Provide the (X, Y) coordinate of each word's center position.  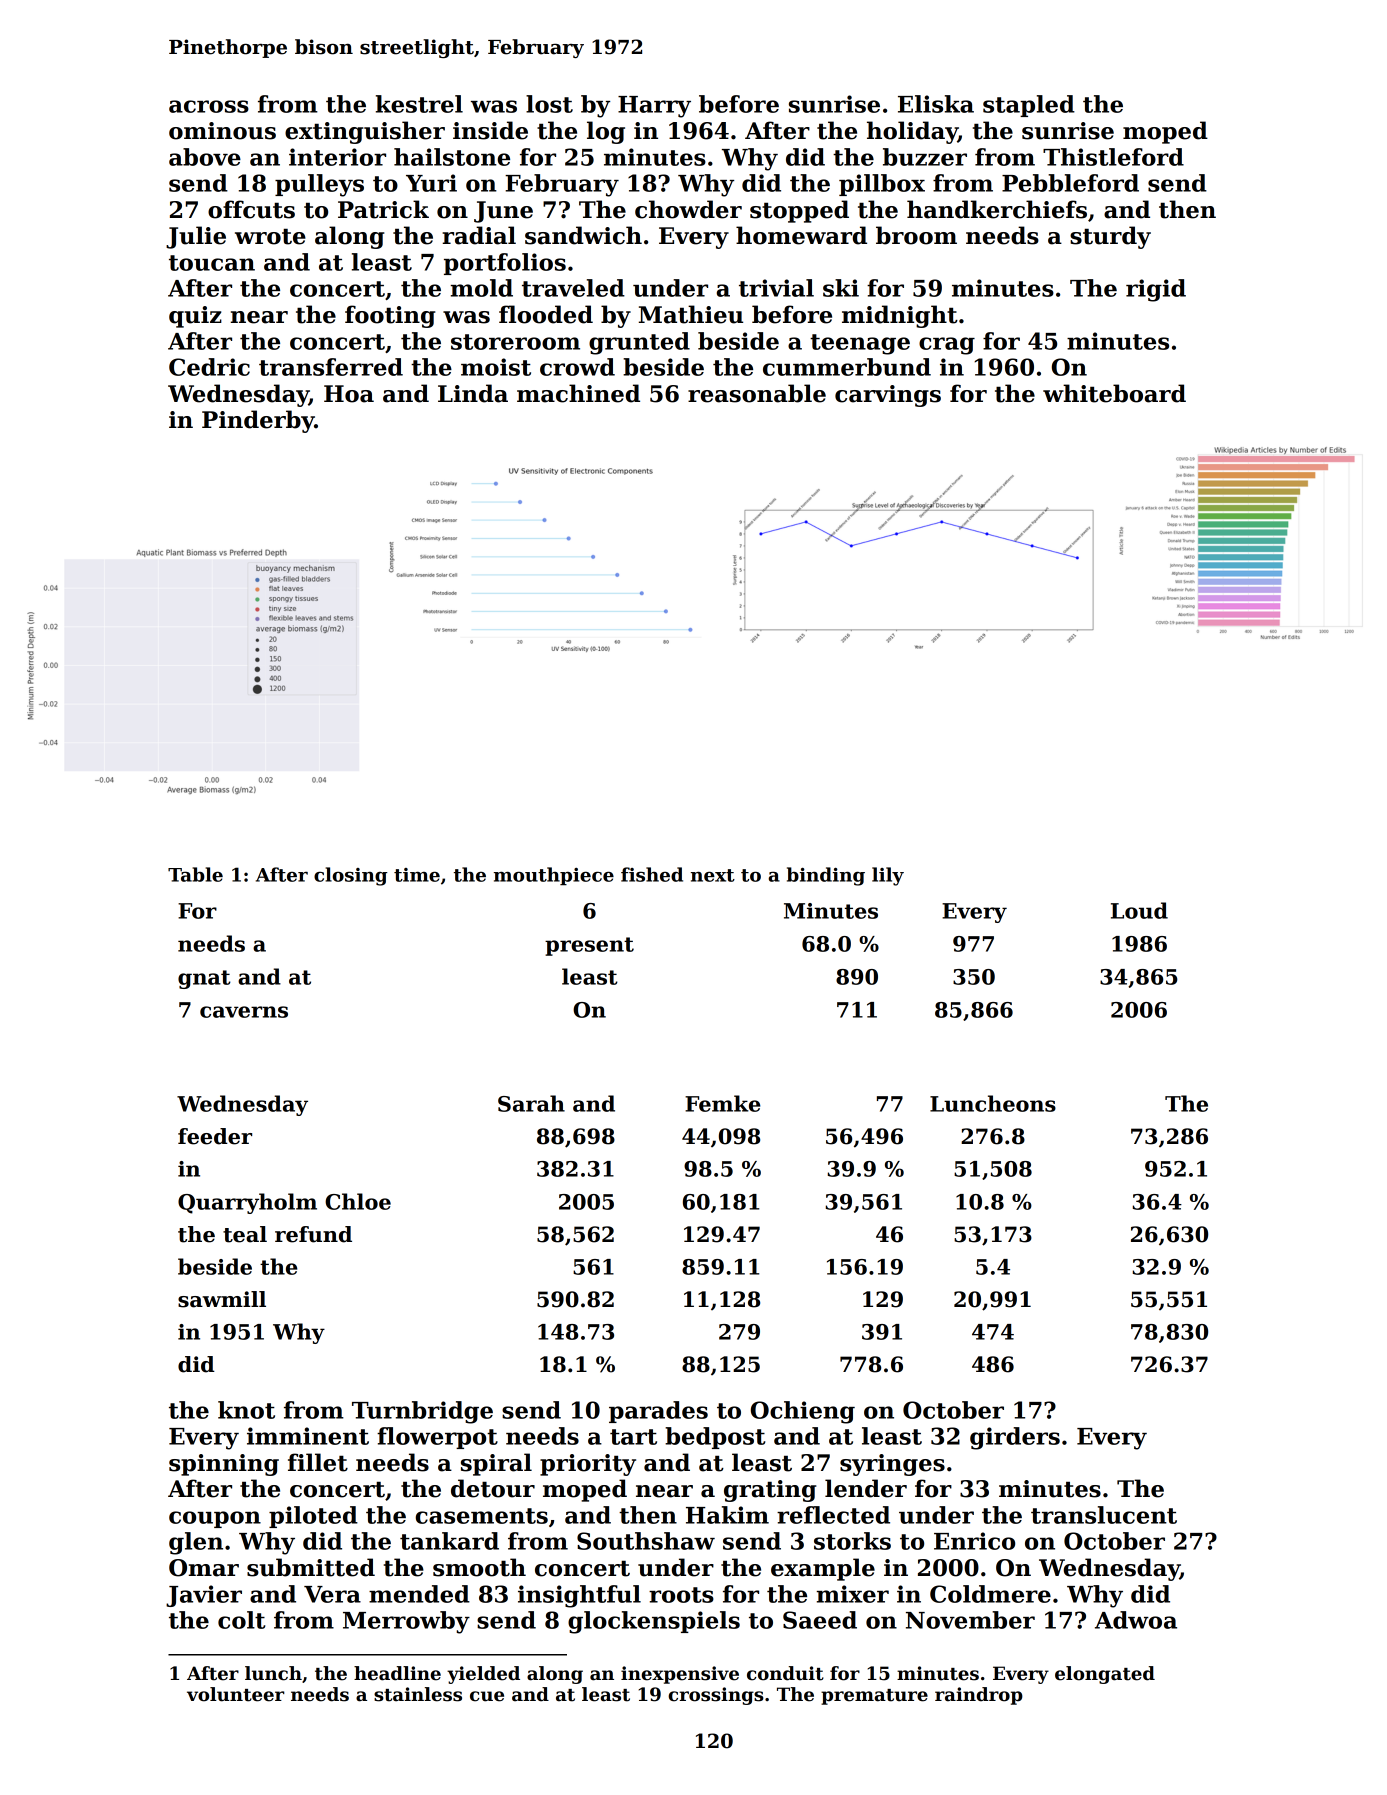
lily (888, 876)
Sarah (531, 1103)
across (209, 106)
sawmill (222, 1299)
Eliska (936, 104)
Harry (654, 107)
